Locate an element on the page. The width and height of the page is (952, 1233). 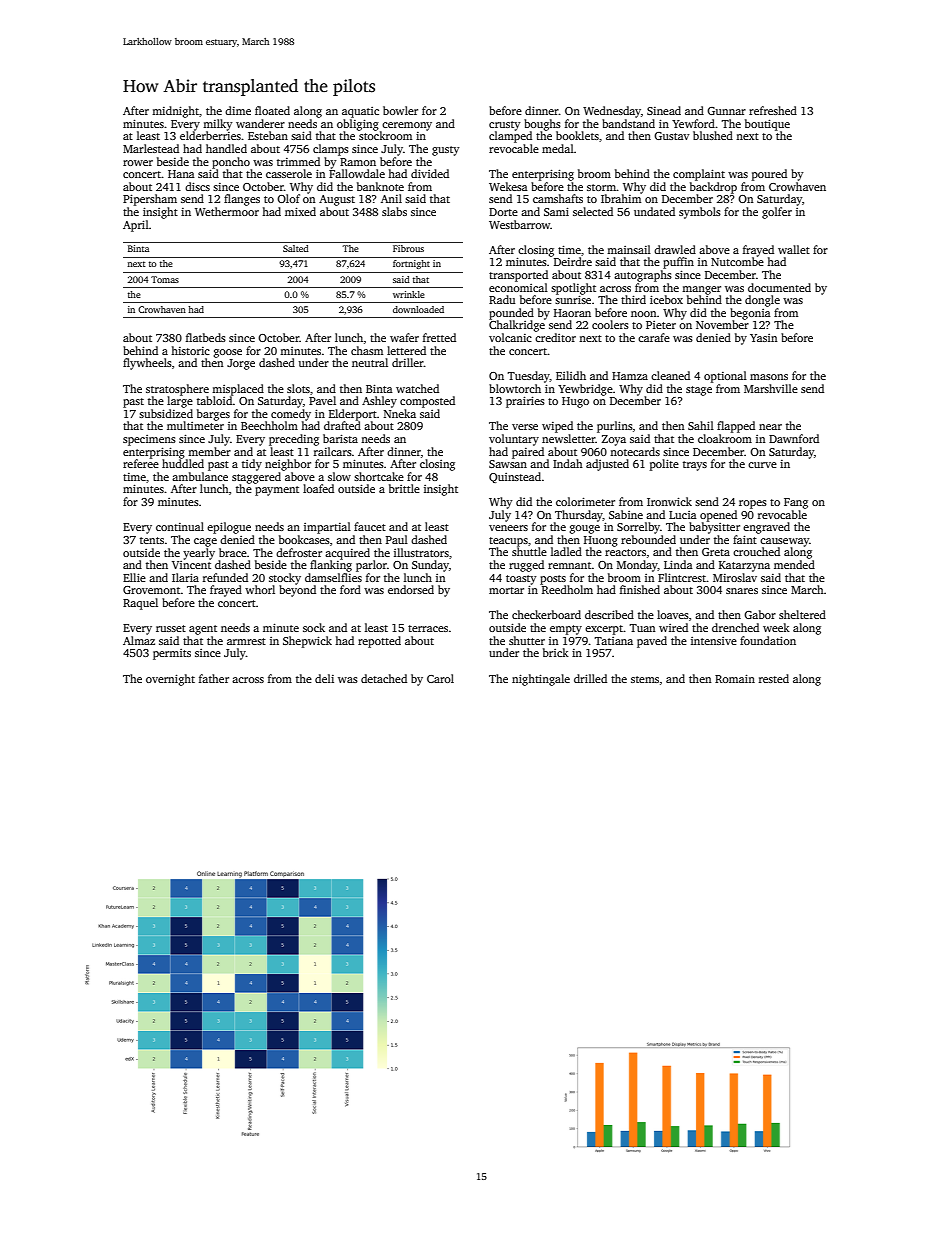
dime is located at coordinates (238, 110).
